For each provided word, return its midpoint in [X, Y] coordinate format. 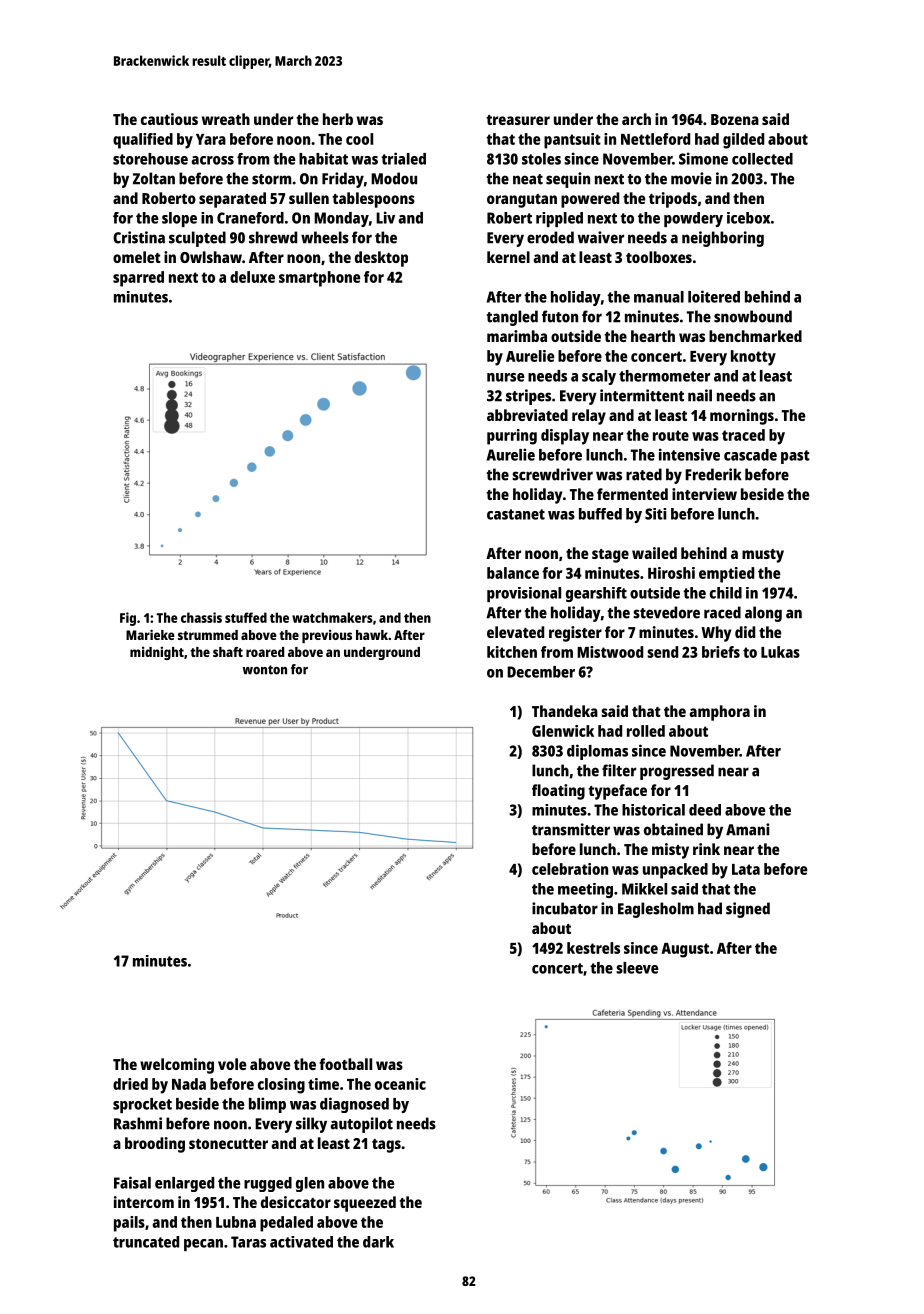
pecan [203, 1245]
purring [512, 437]
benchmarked [755, 336]
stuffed [246, 617]
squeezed [365, 1204]
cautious [169, 119]
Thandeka [565, 711]
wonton [264, 670]
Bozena [735, 119]
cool [359, 139]
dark [378, 1242]
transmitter [571, 829]
